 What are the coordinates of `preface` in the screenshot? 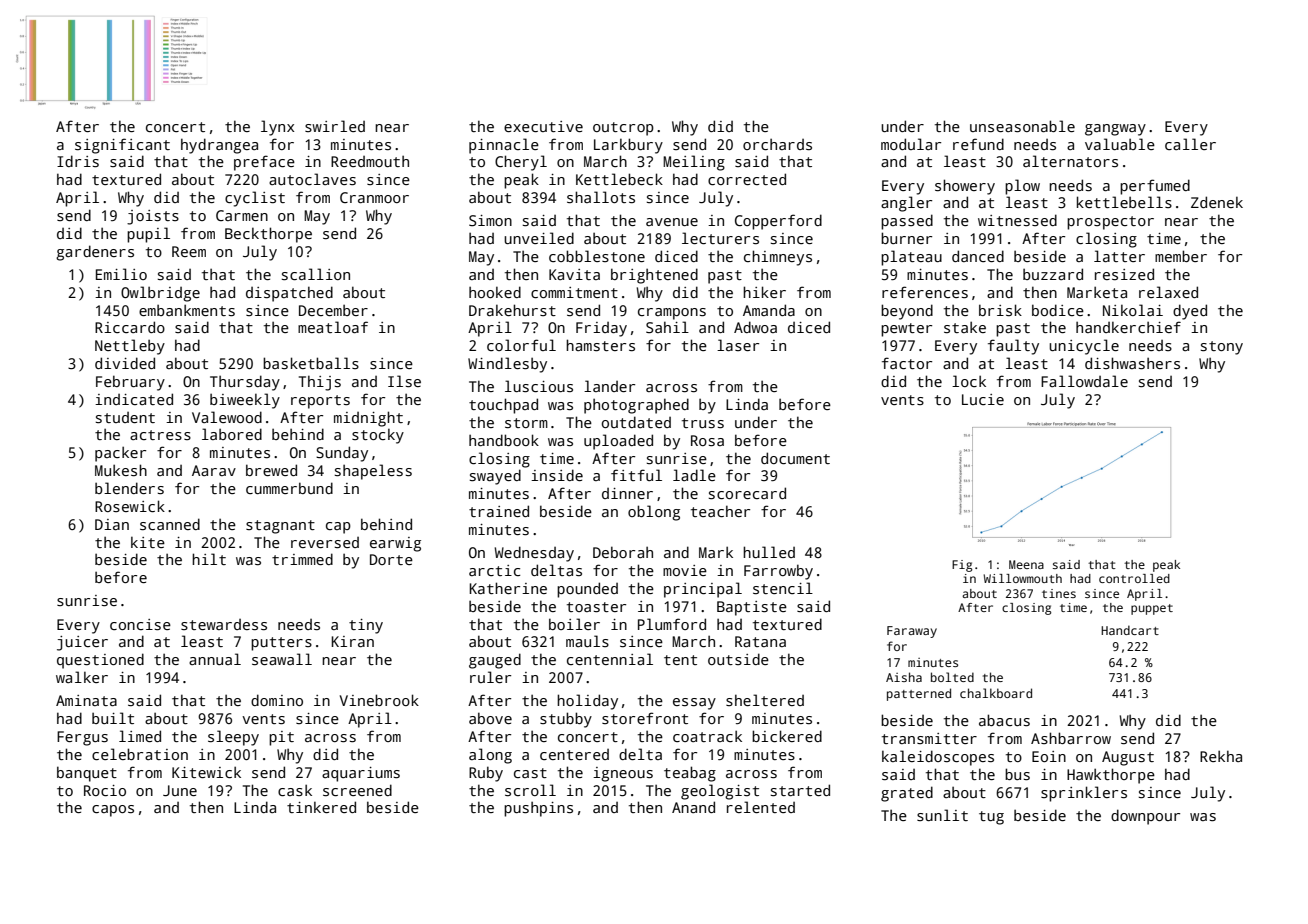 It's located at (264, 163).
